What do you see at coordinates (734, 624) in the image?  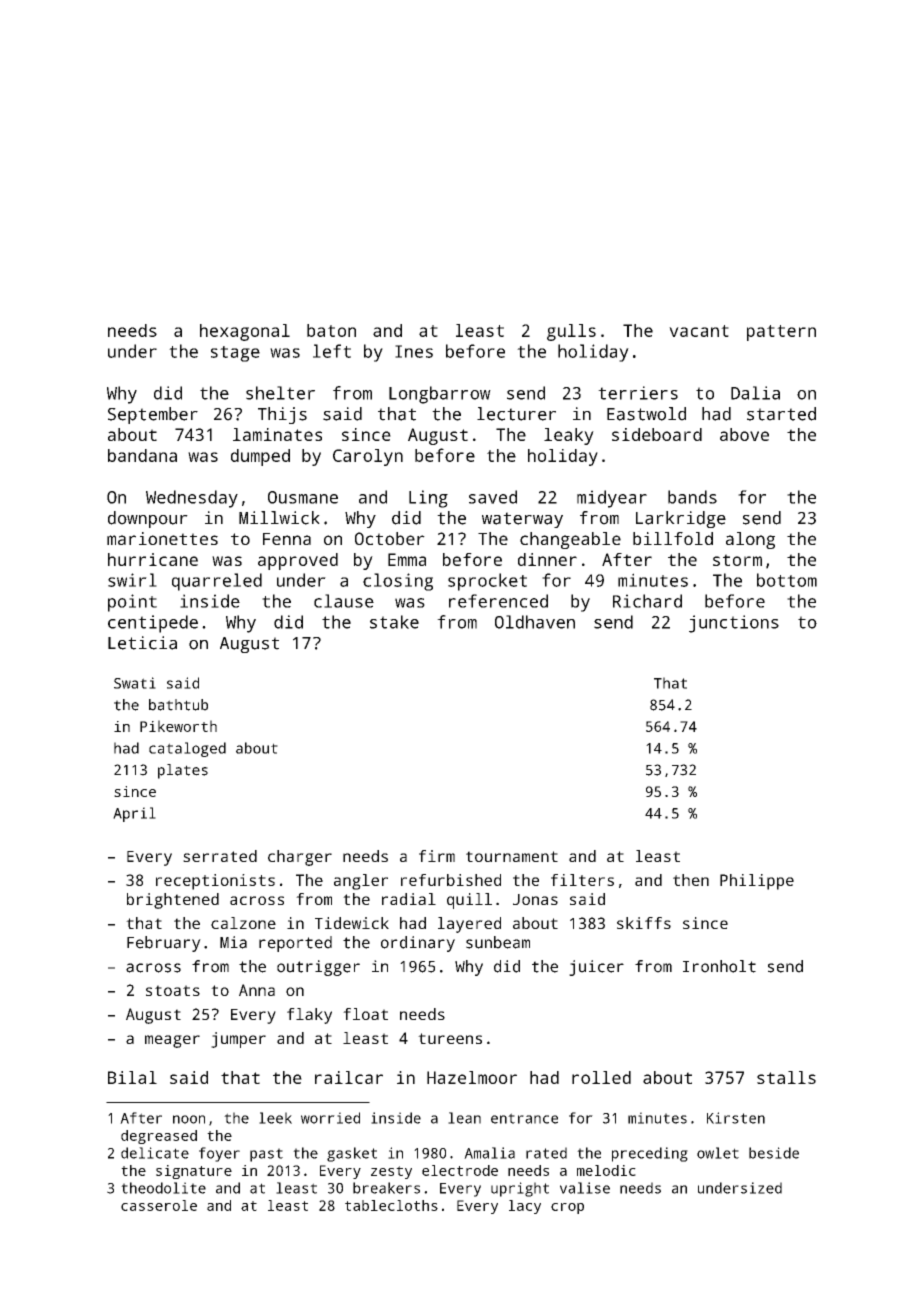 I see `junctions` at bounding box center [734, 624].
